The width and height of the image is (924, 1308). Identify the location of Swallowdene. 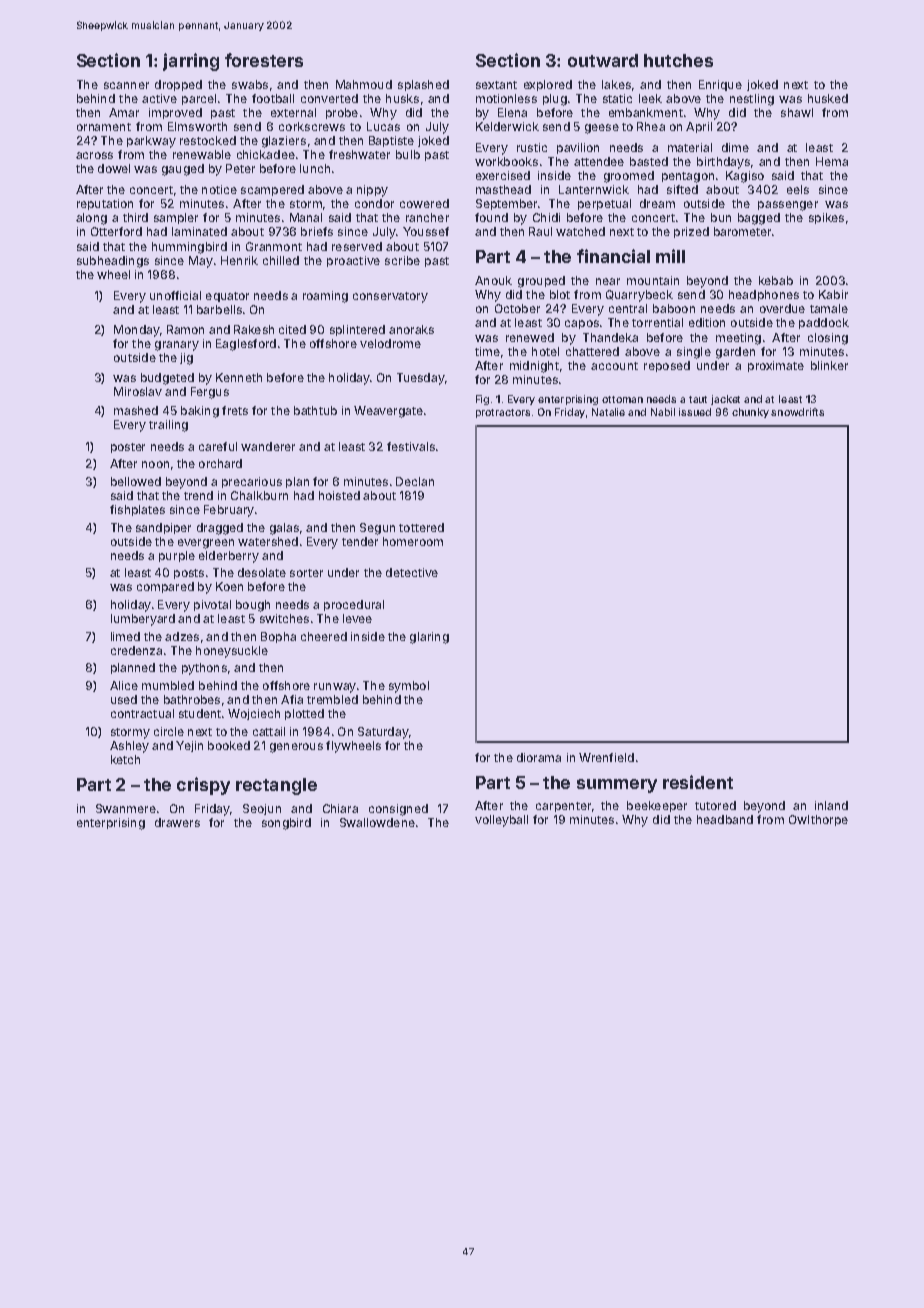
(377, 822).
